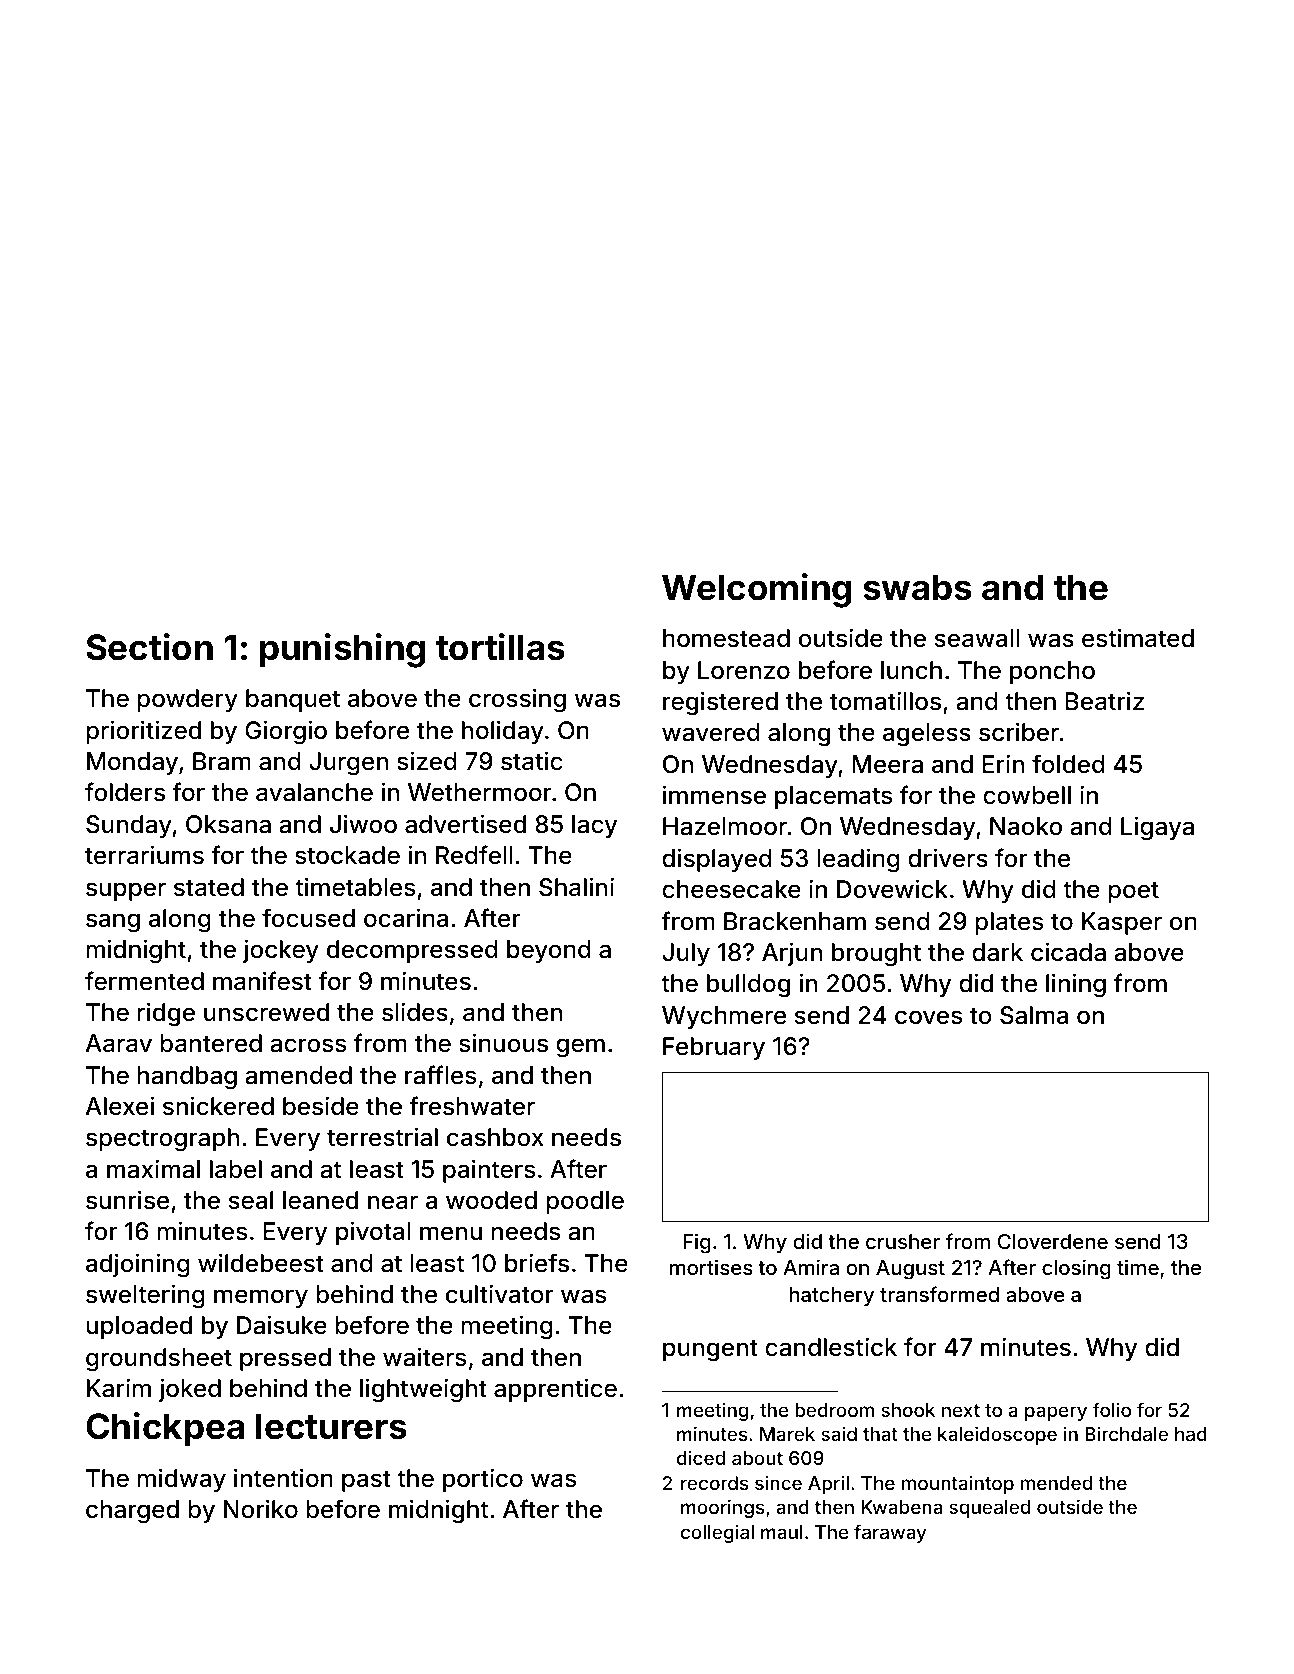  What do you see at coordinates (190, 1390) in the page?
I see `joked` at bounding box center [190, 1390].
